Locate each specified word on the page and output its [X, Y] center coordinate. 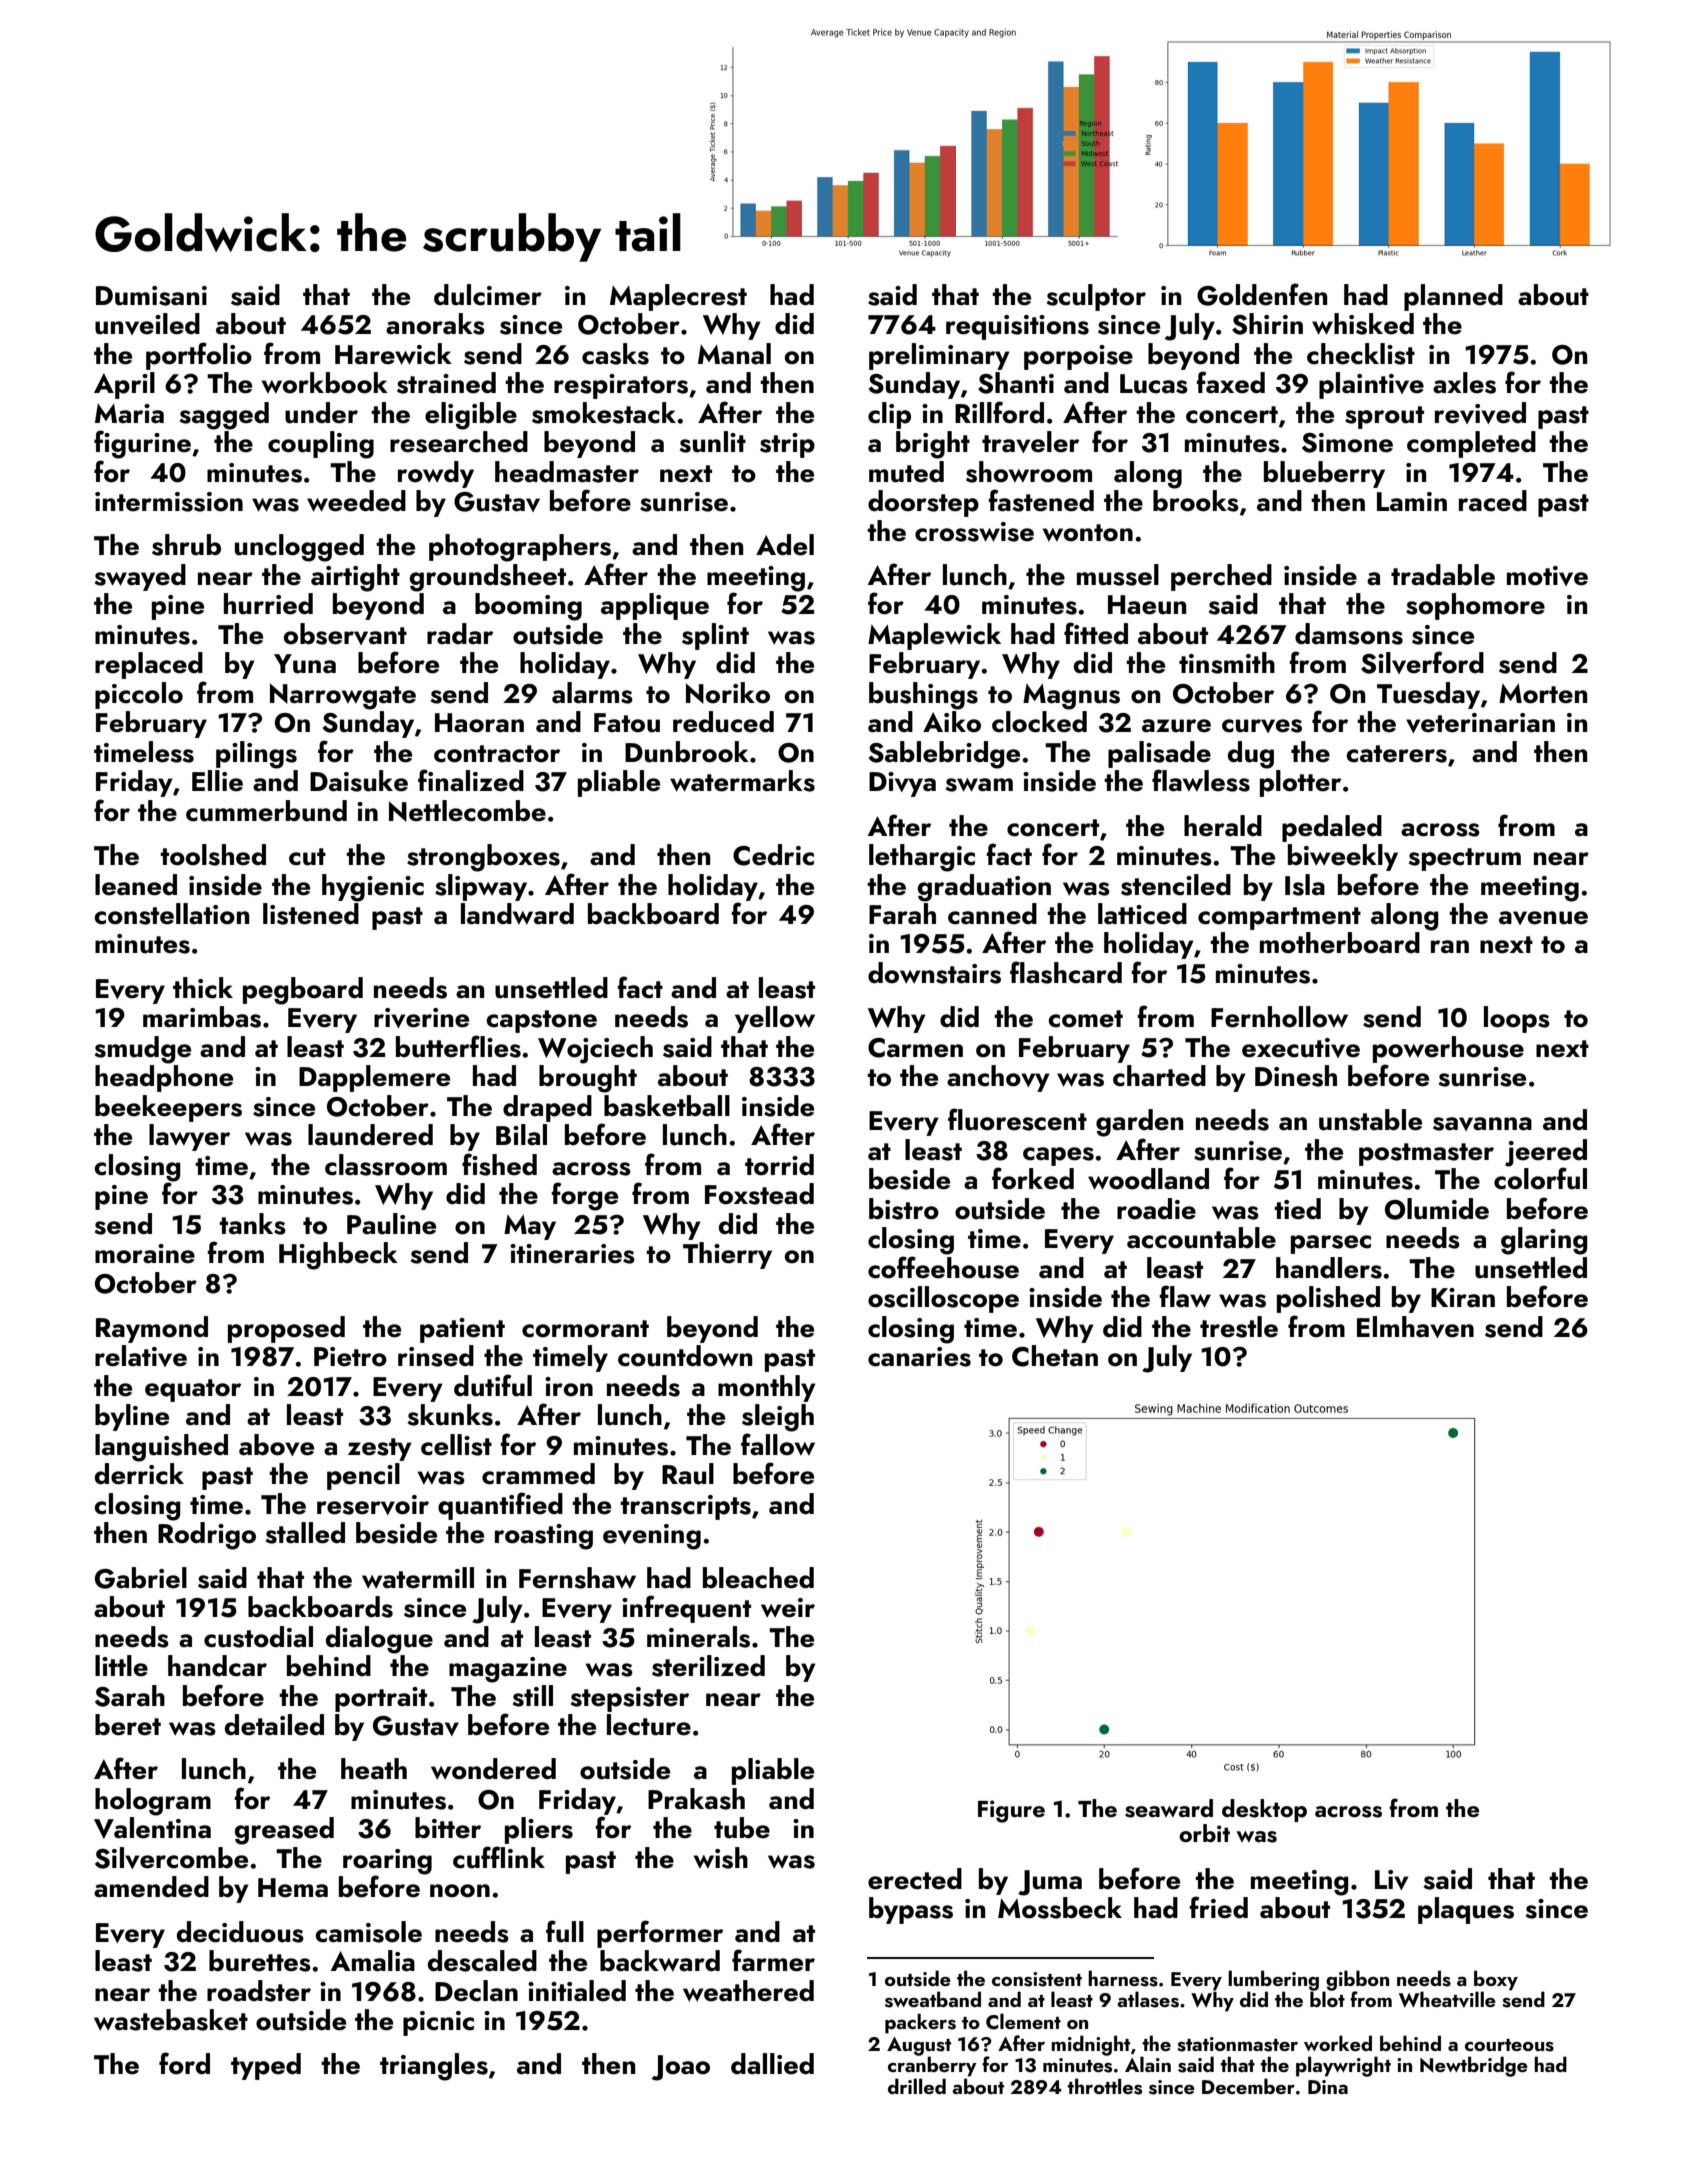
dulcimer [488, 295]
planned [1453, 297]
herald [1223, 826]
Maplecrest [678, 297]
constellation [171, 914]
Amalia [373, 1961]
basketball [667, 1106]
